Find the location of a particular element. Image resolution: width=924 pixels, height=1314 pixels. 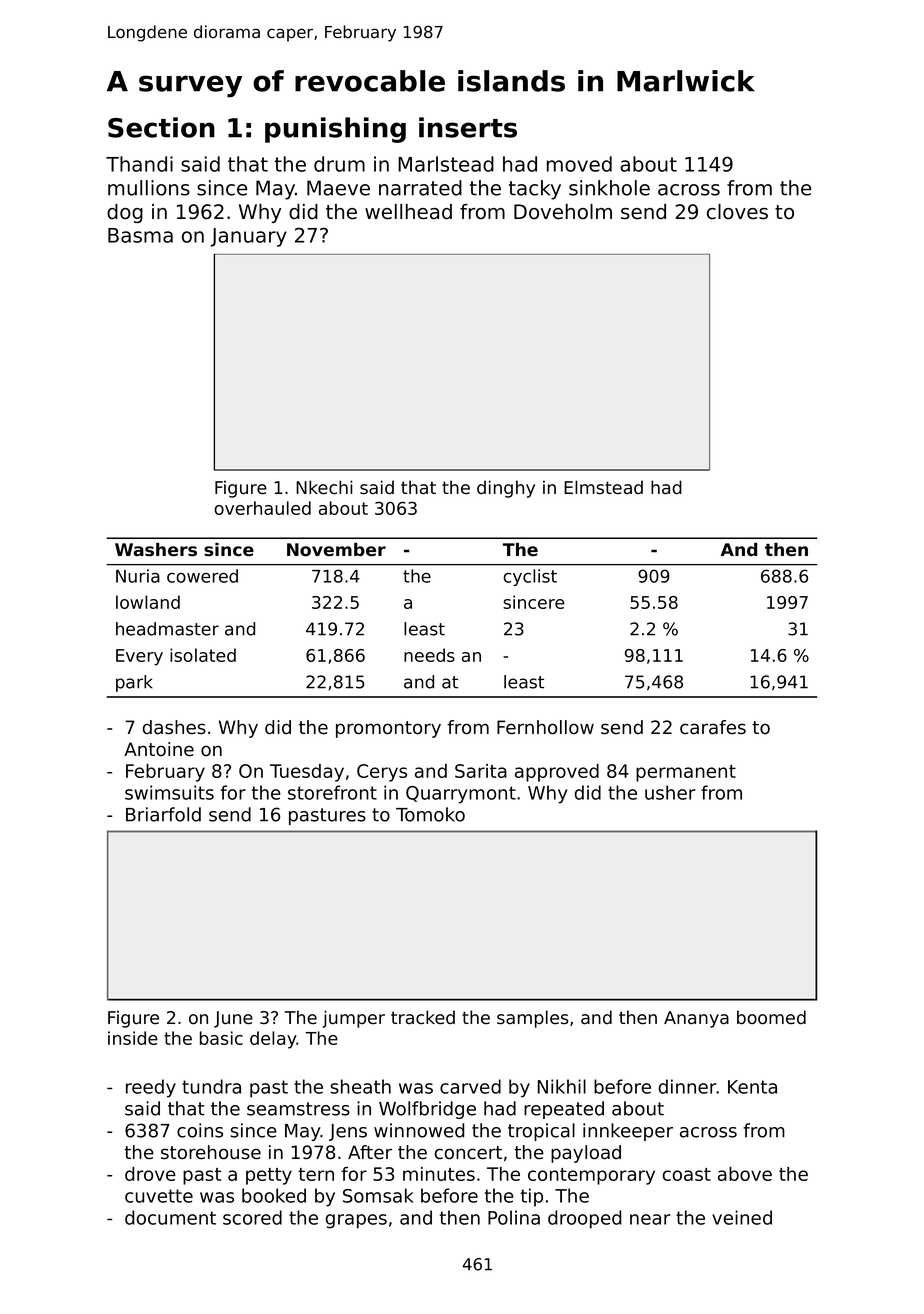

tracked is located at coordinates (423, 1017).
